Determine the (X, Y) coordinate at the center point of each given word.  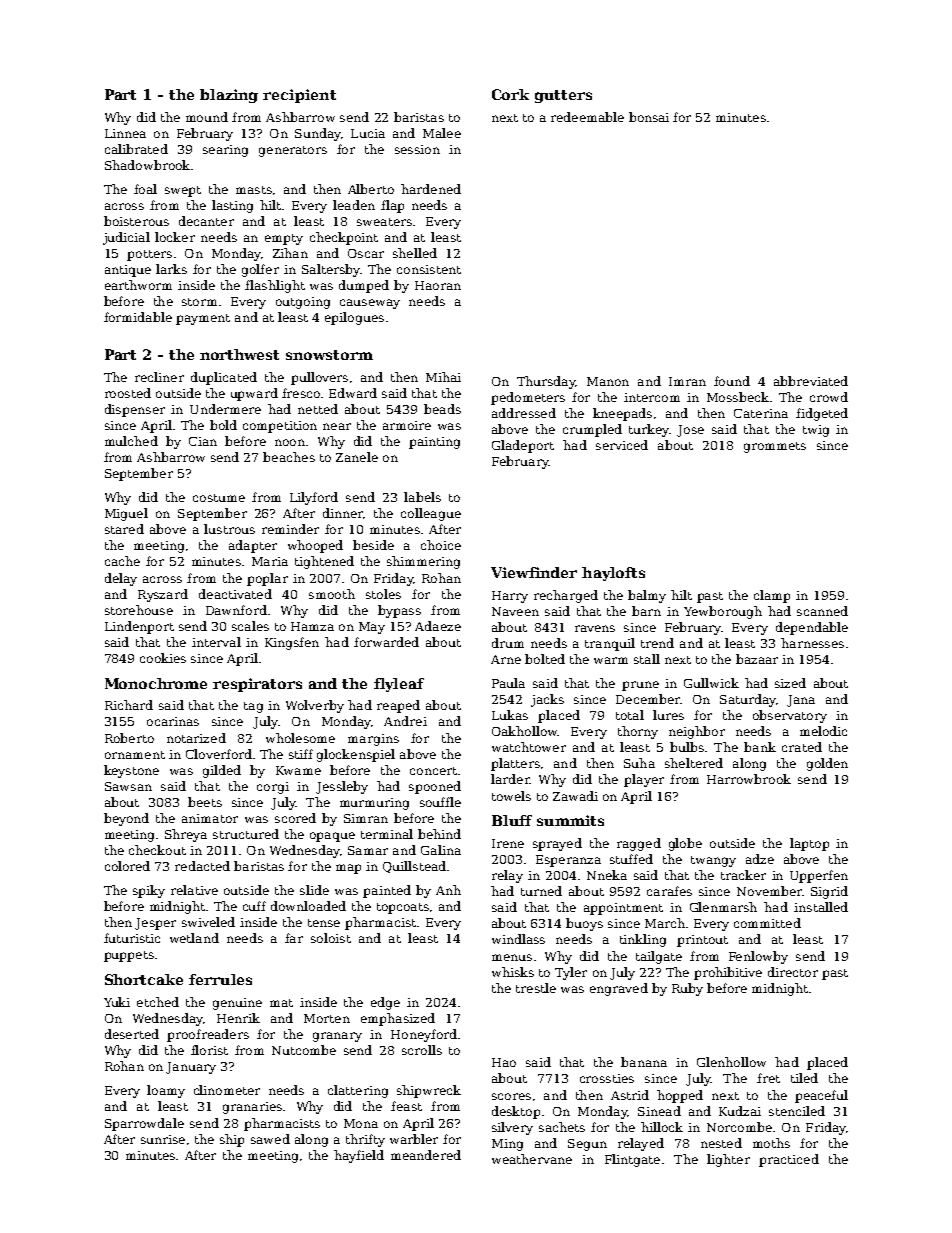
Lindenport (139, 627)
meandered (426, 1155)
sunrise (163, 1139)
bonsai (649, 117)
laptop (809, 844)
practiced (789, 1160)
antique (128, 271)
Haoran (438, 285)
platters (515, 764)
